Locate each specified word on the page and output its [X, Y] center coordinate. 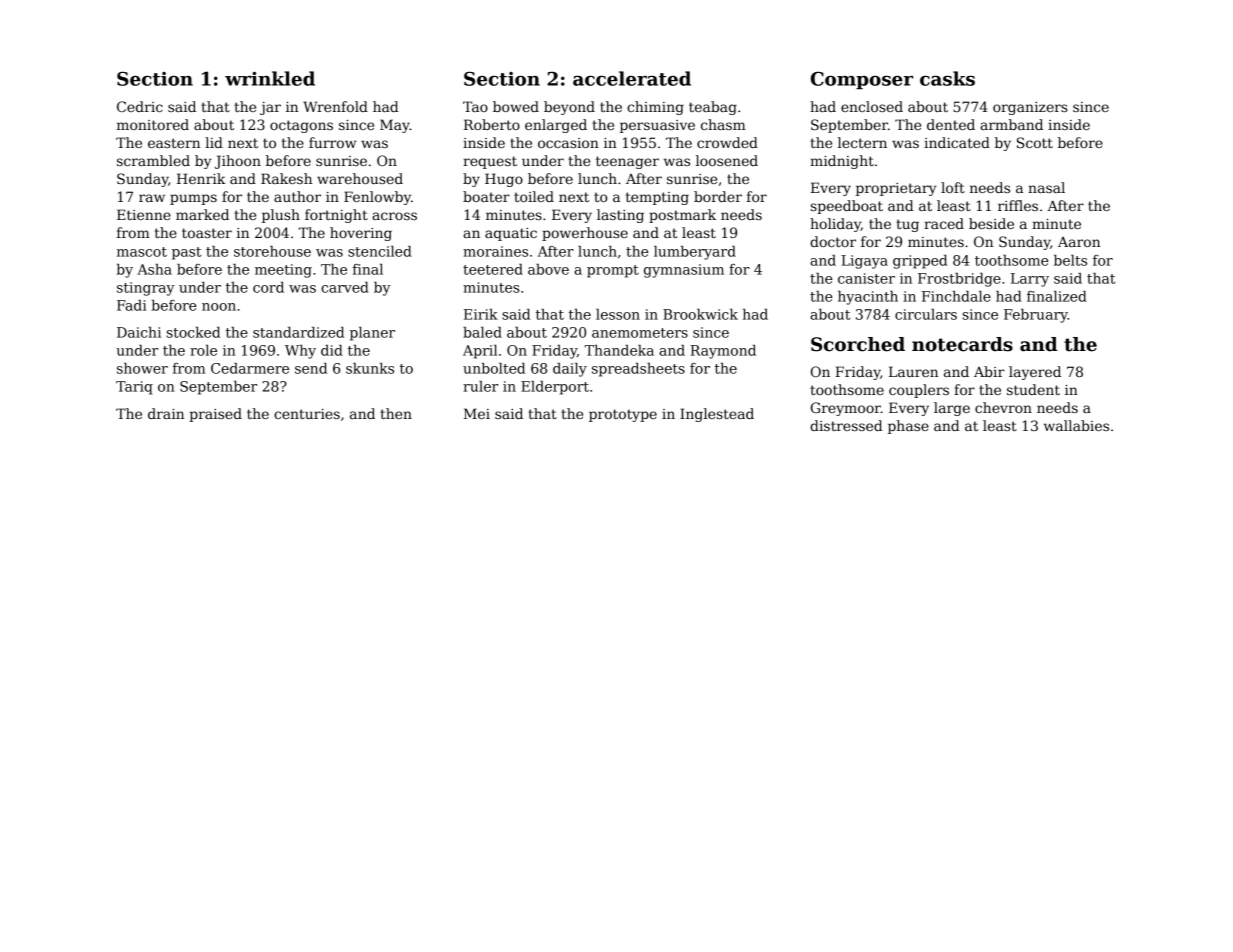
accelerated [632, 78]
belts [1070, 260]
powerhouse [585, 234]
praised [215, 415]
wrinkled [270, 78]
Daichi [139, 332]
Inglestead [717, 415]
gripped [920, 262]
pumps [193, 199]
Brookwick [700, 314]
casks [947, 78]
